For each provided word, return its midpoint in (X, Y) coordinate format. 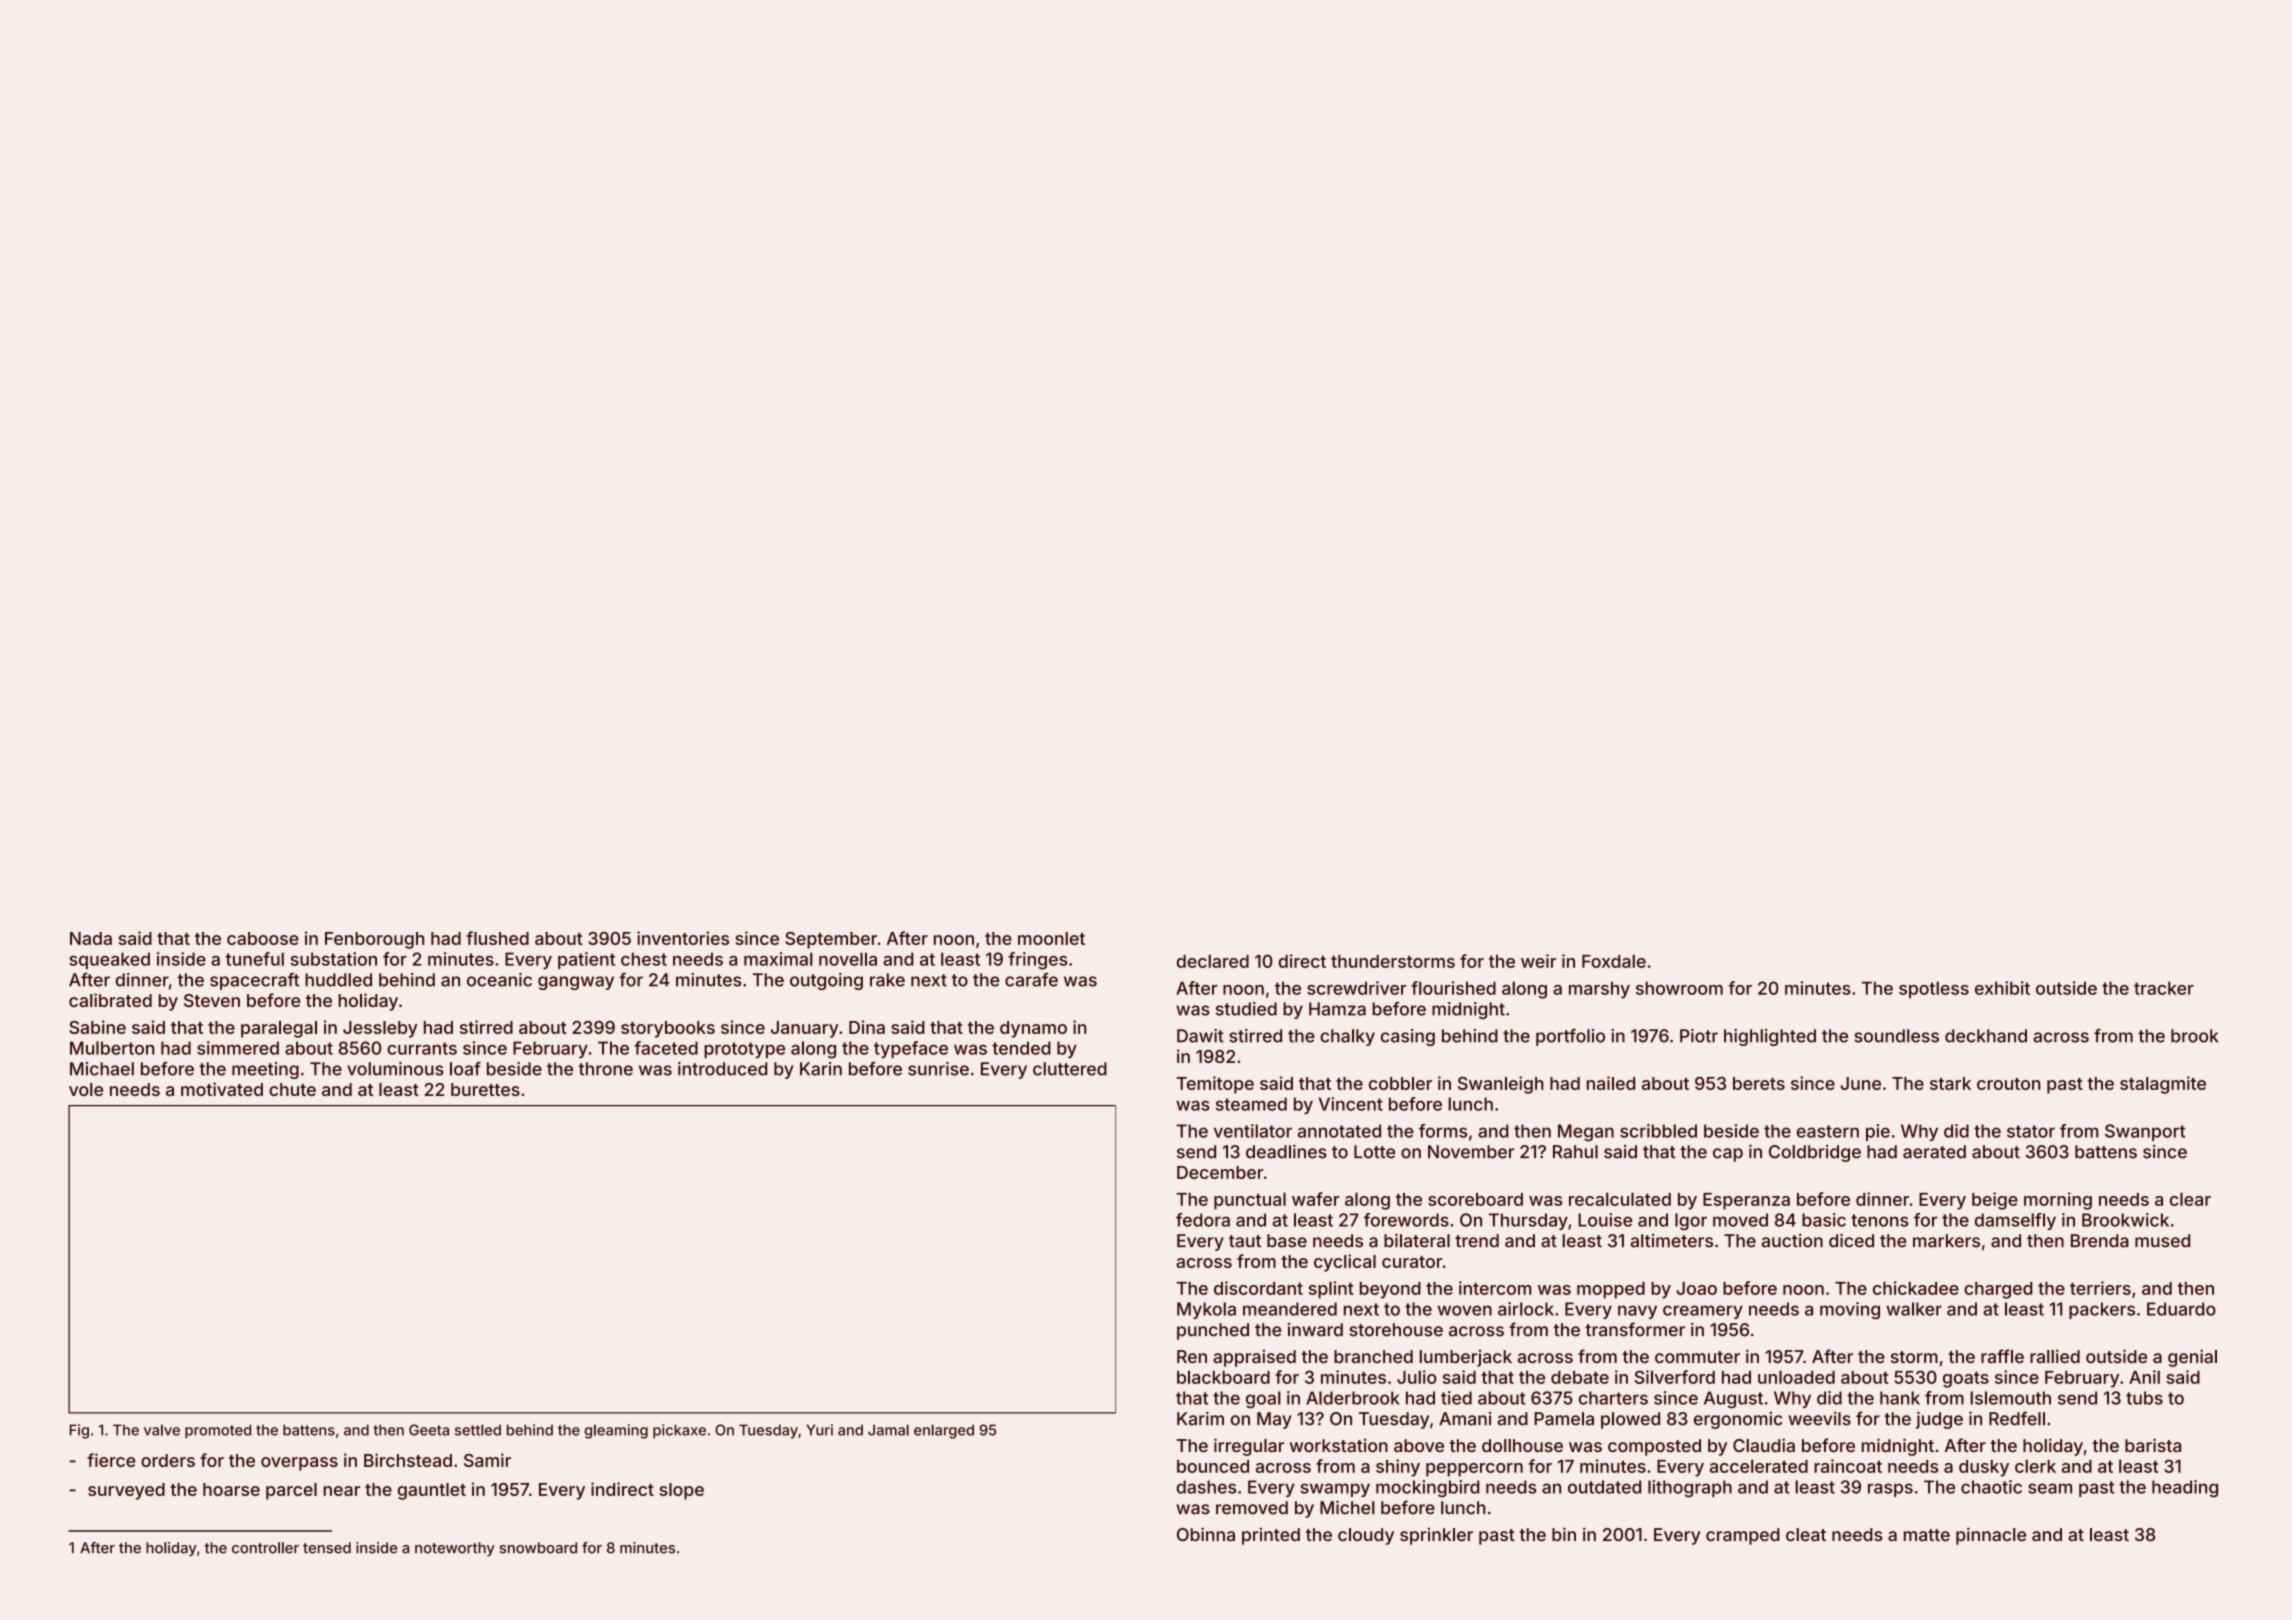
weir (1538, 961)
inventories (683, 938)
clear (2190, 1199)
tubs (2144, 1398)
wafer (1316, 1199)
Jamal (888, 1430)
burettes (485, 1089)
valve (162, 1430)
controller (265, 1548)
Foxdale (1614, 961)
